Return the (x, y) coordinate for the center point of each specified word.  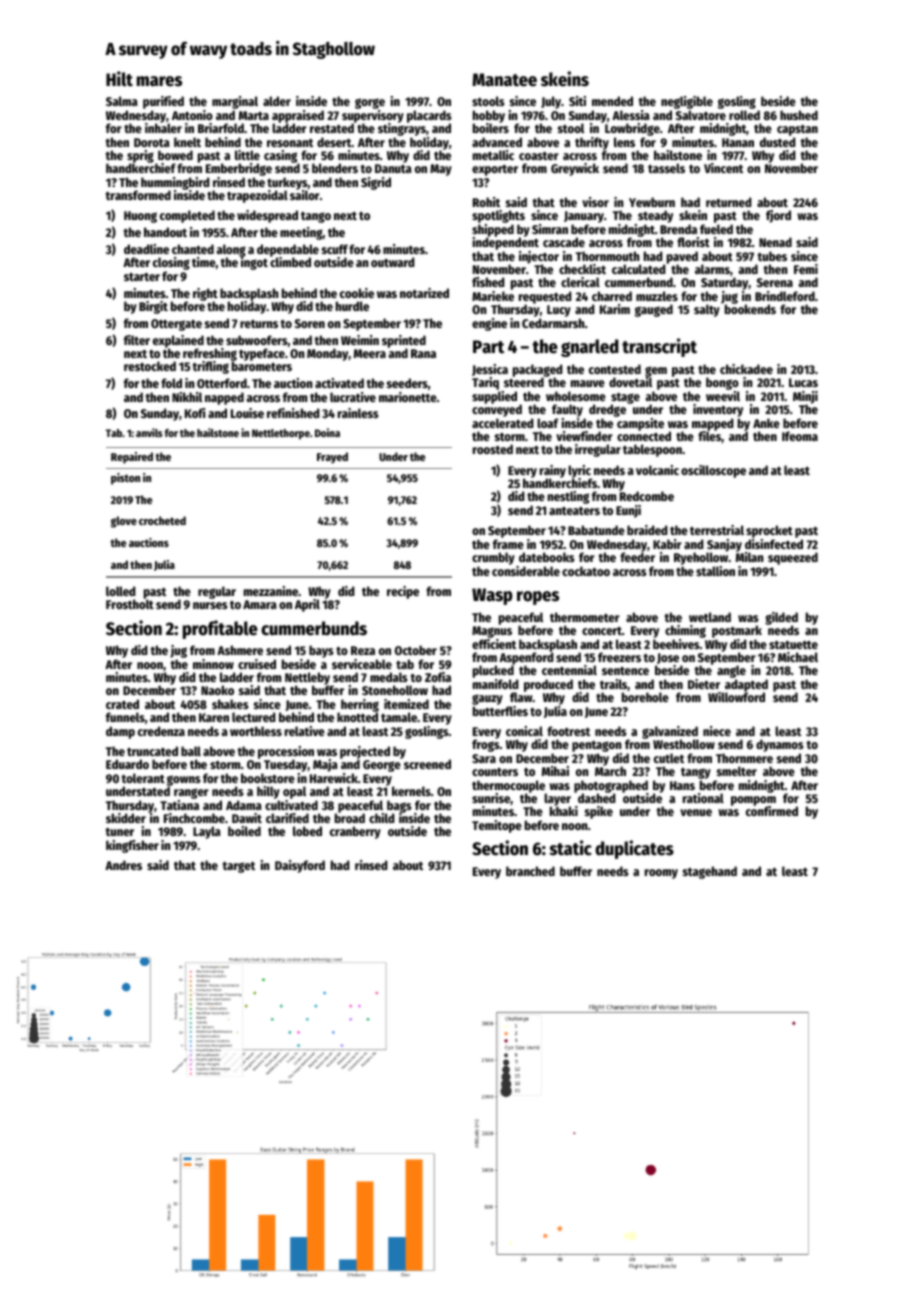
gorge (370, 103)
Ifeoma (800, 436)
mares (159, 81)
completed (187, 216)
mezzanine (271, 591)
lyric (579, 471)
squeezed (793, 558)
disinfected (774, 544)
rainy (553, 471)
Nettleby (308, 679)
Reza (363, 650)
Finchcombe (194, 818)
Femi (806, 269)
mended (612, 101)
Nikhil (187, 397)
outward (393, 262)
